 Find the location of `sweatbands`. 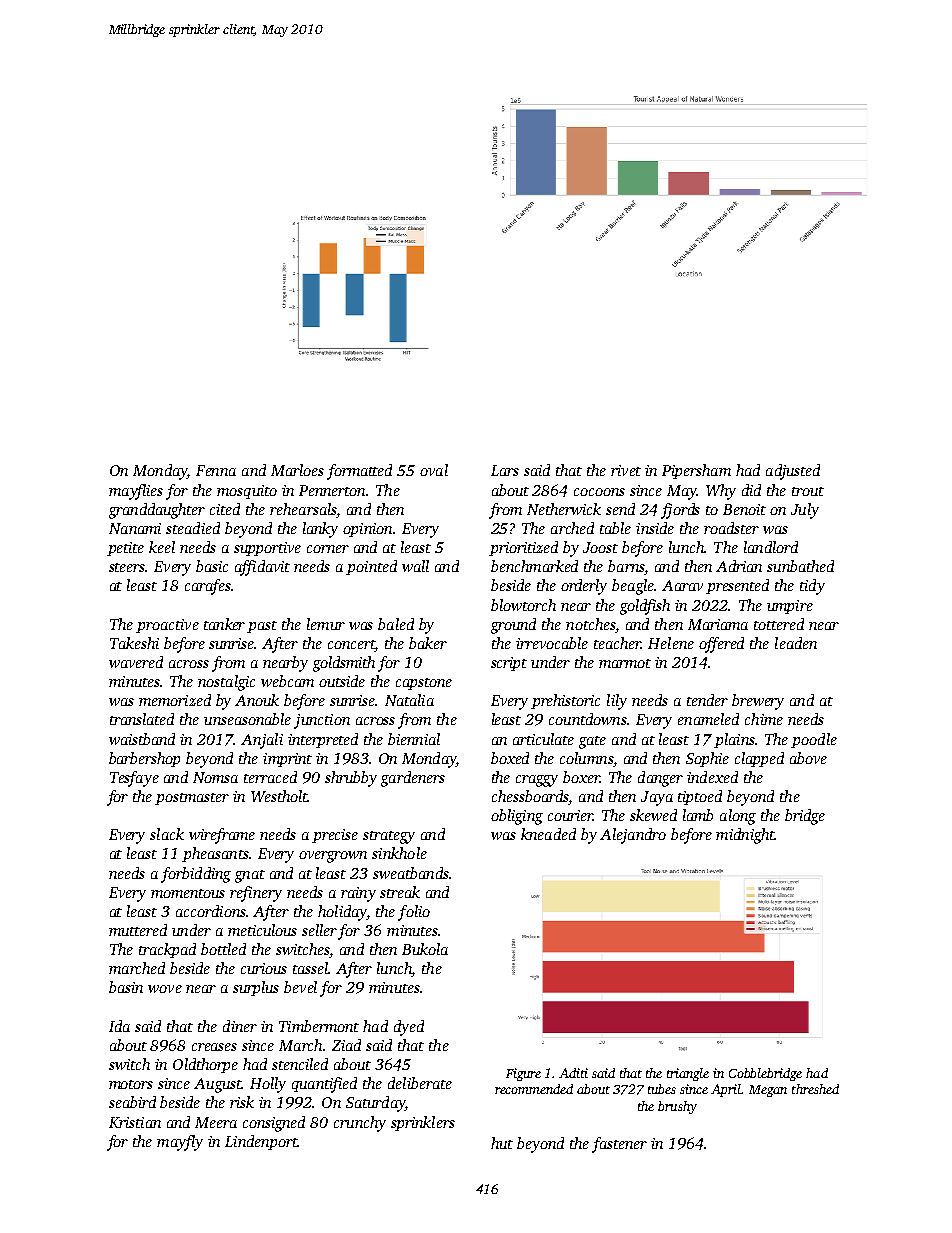

sweatbands is located at coordinates (411, 873).
